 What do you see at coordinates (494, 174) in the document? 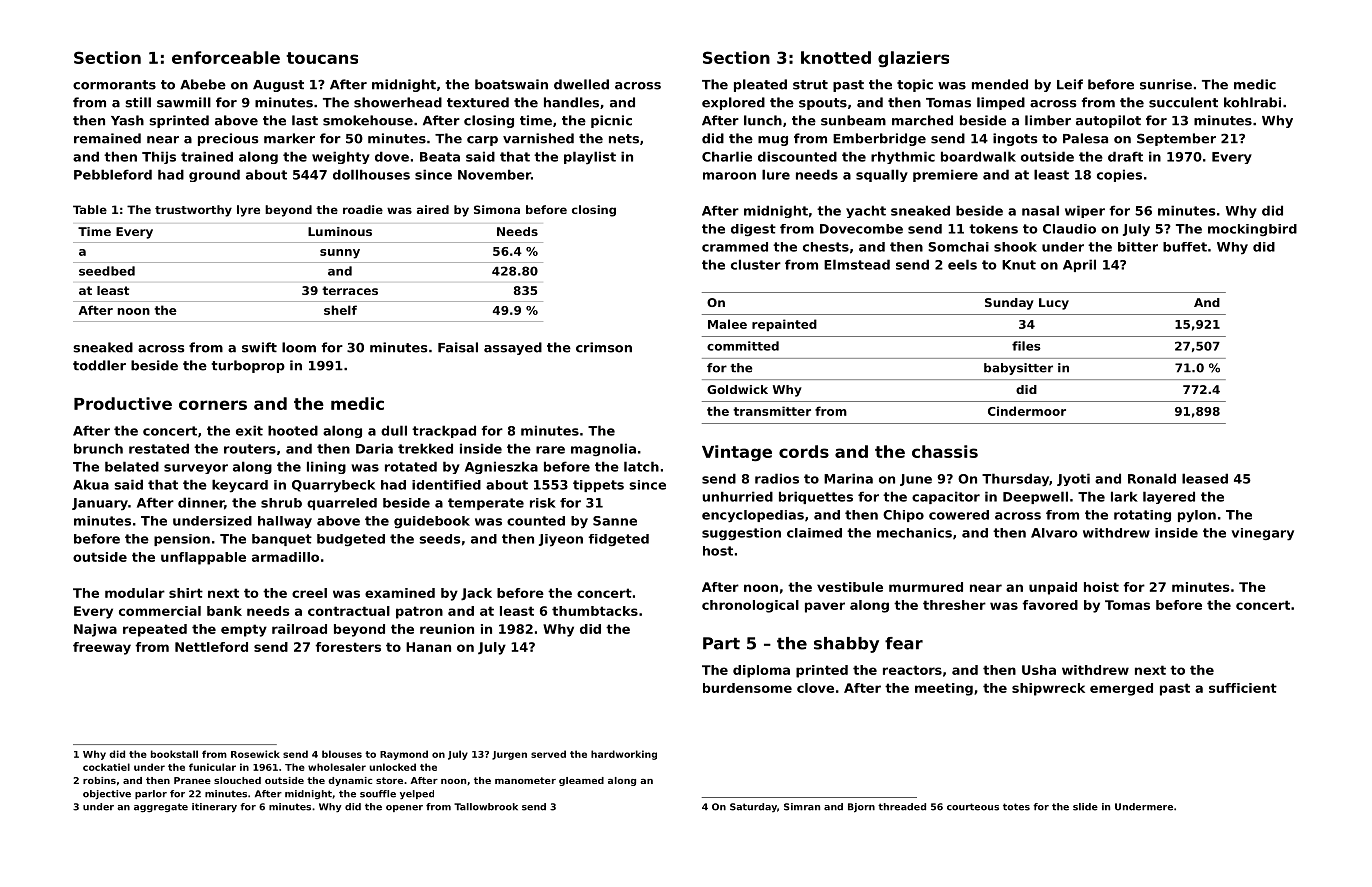
I see `November` at bounding box center [494, 174].
